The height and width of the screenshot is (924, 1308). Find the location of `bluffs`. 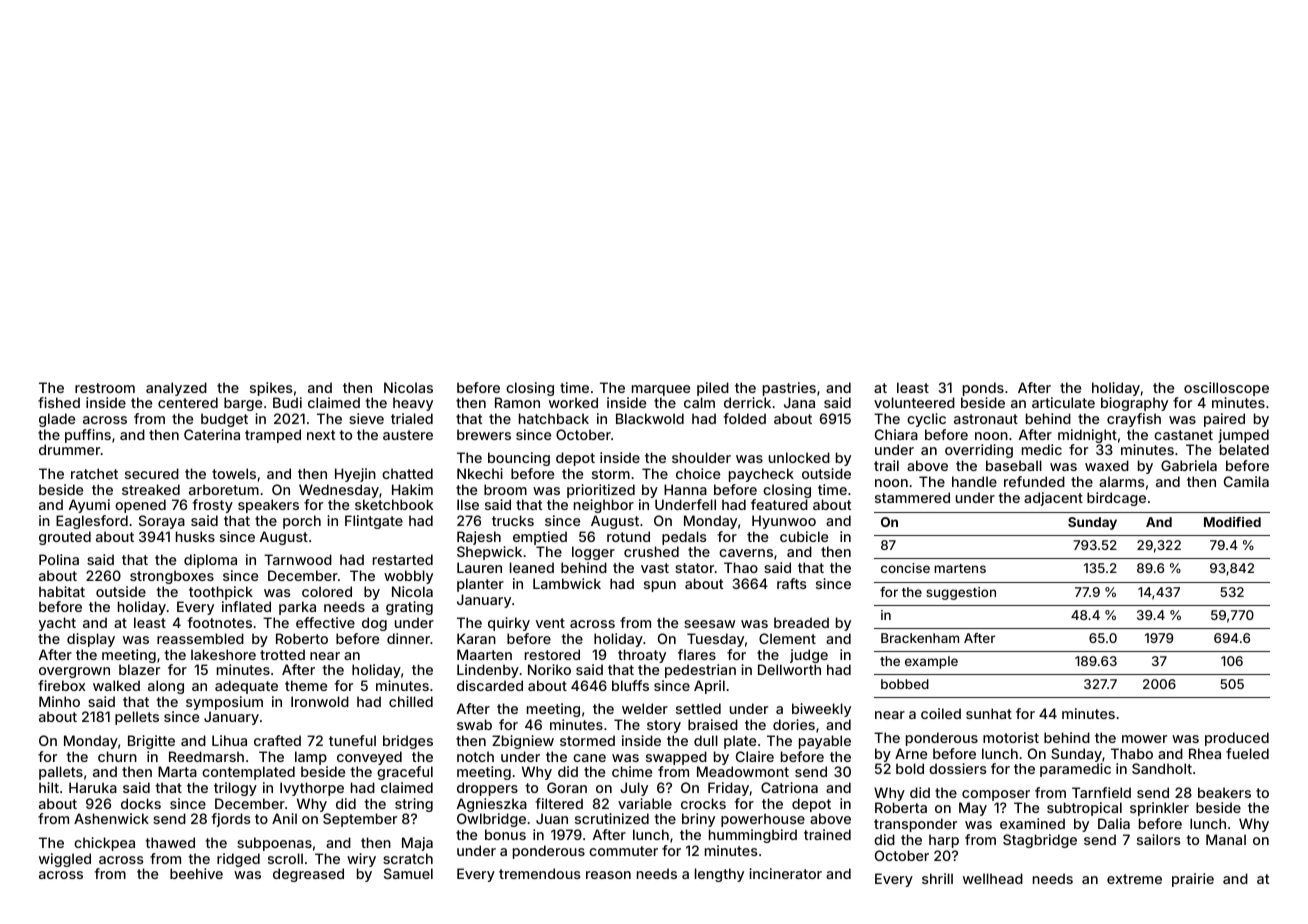

bluffs is located at coordinates (630, 685).
